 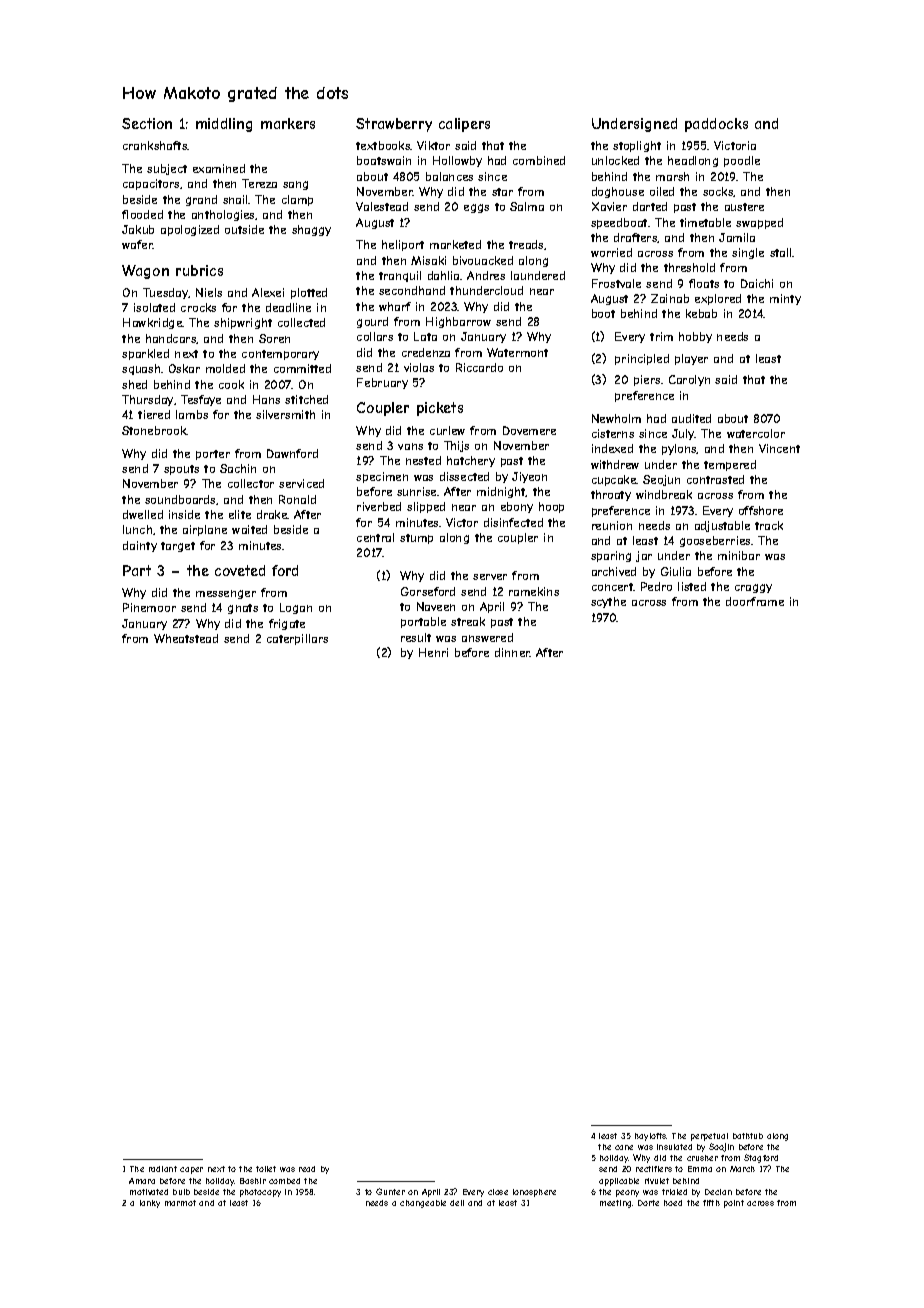 I want to click on markers, so click(x=288, y=123).
